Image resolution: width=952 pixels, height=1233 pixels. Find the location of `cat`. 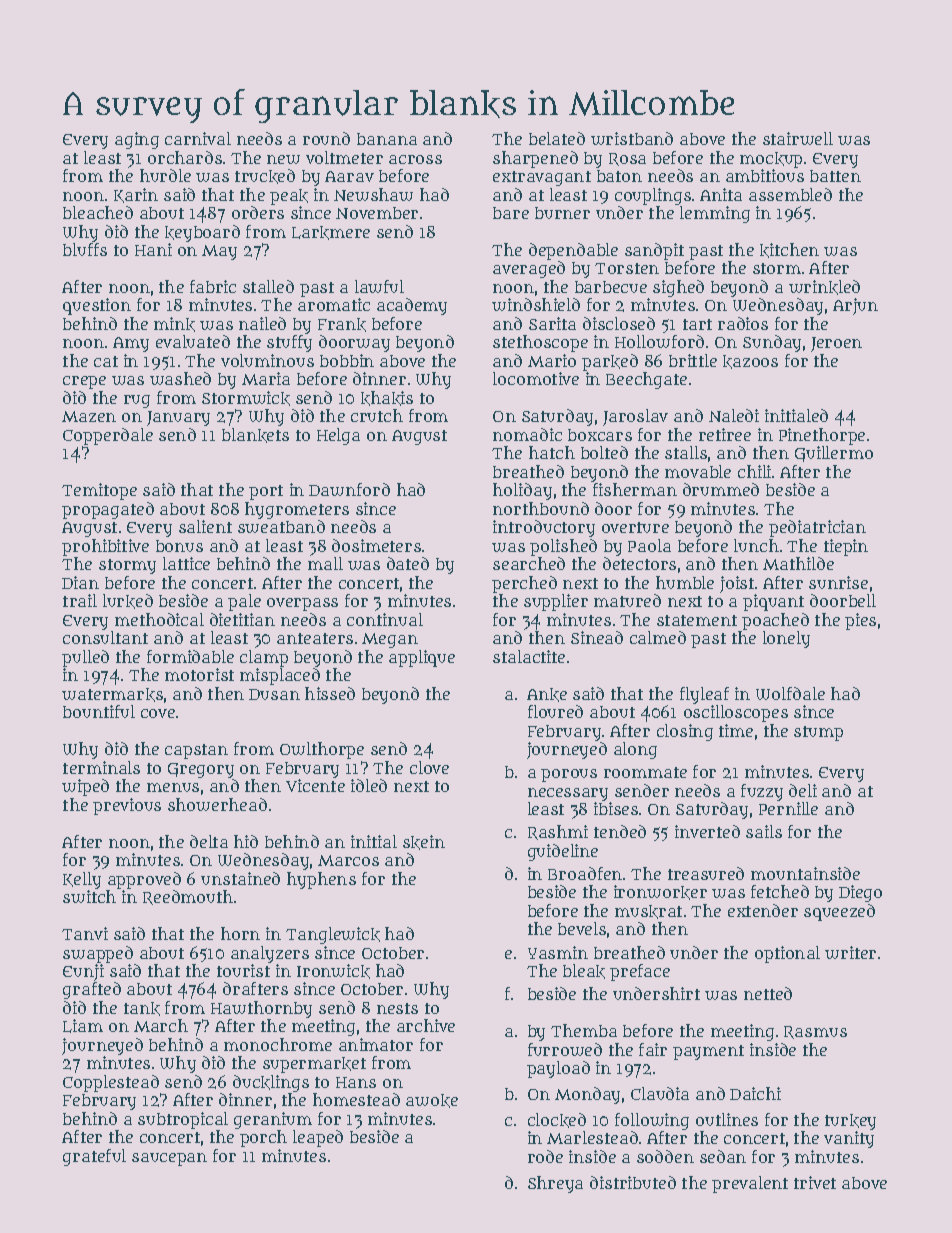

cat is located at coordinates (106, 361).
